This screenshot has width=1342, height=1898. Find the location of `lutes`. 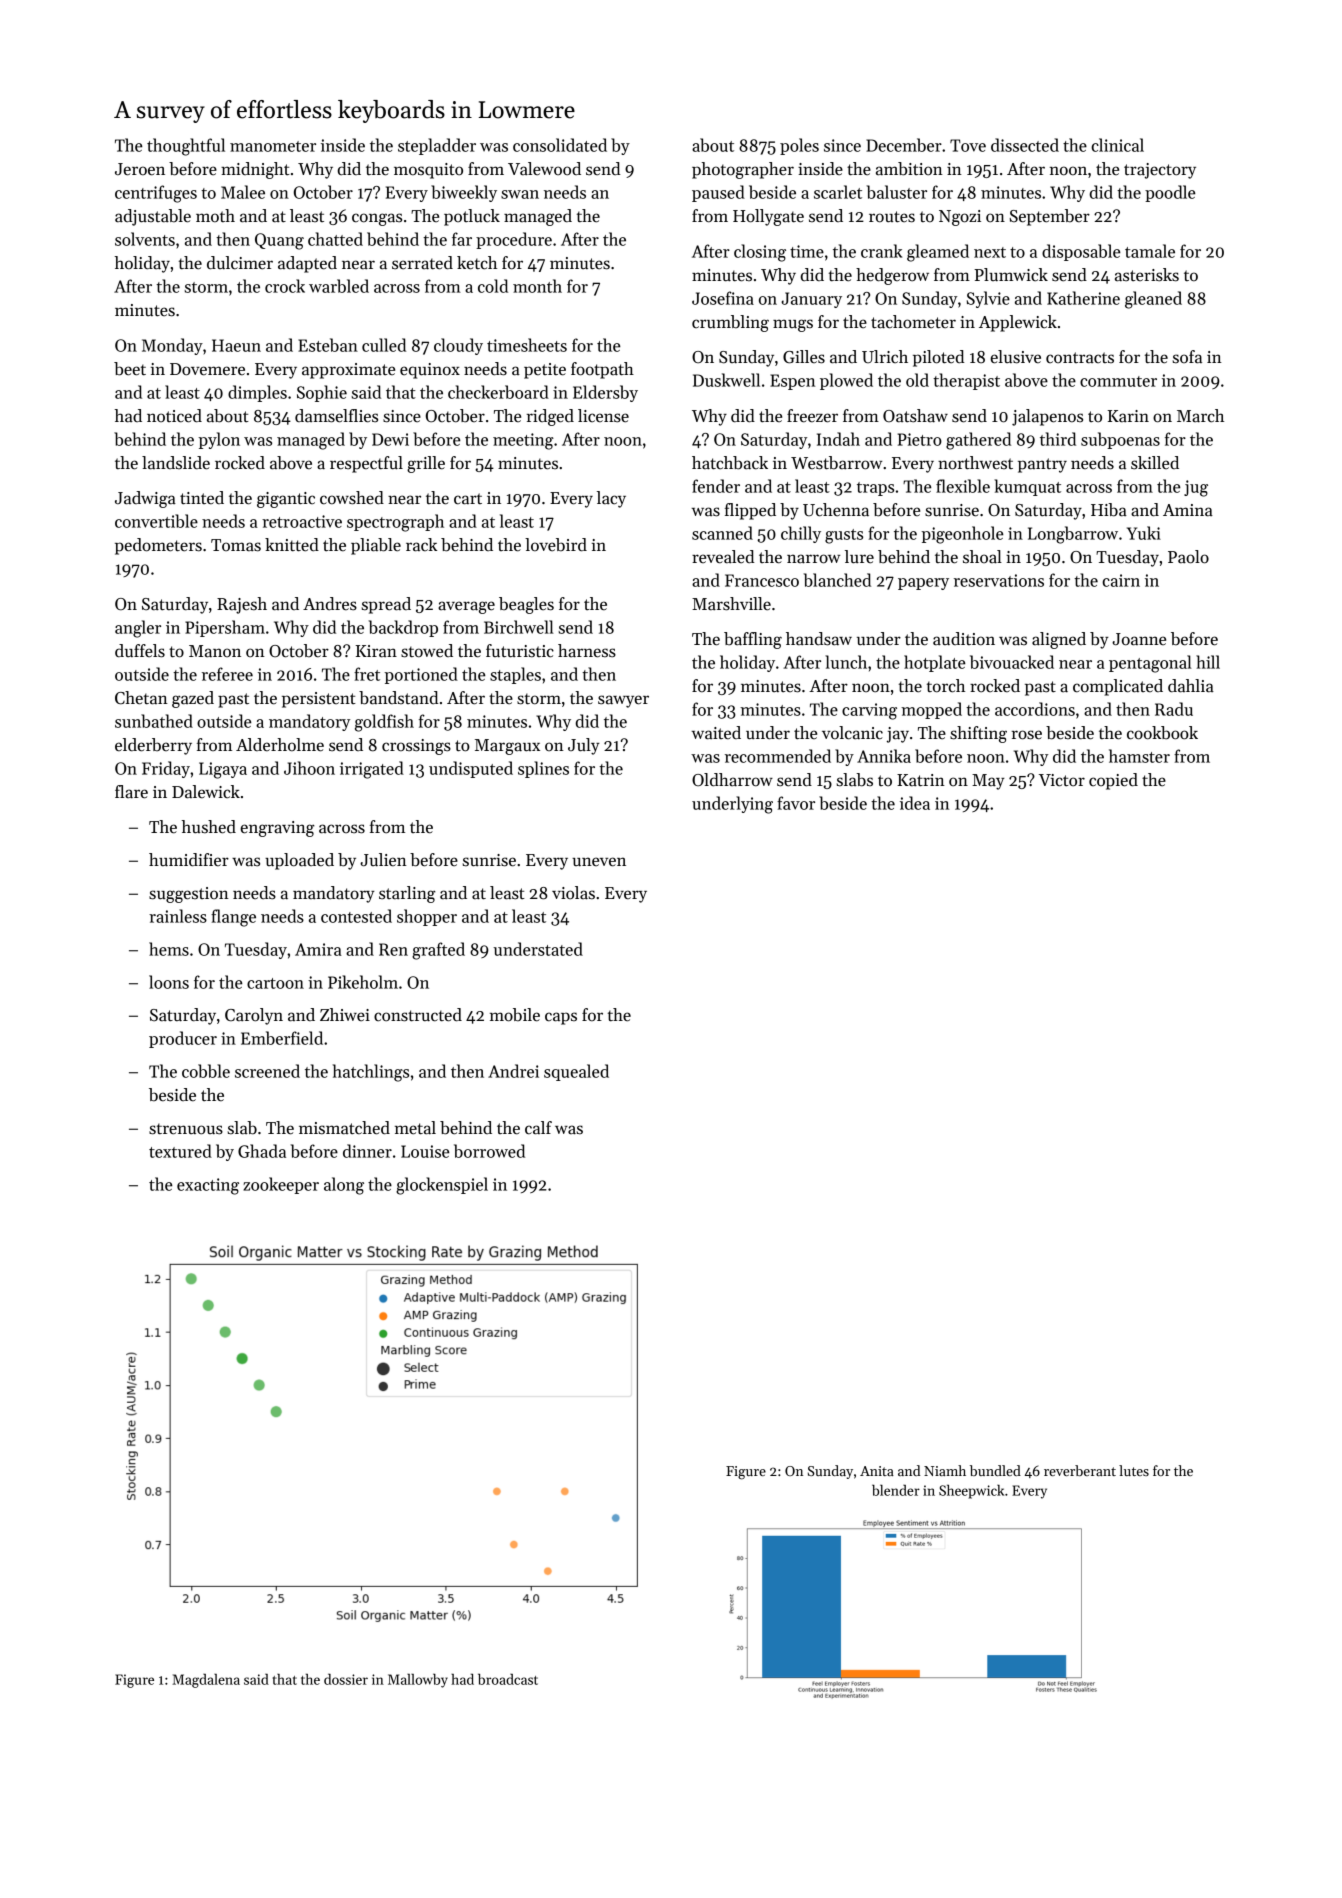

lutes is located at coordinates (1134, 1470).
